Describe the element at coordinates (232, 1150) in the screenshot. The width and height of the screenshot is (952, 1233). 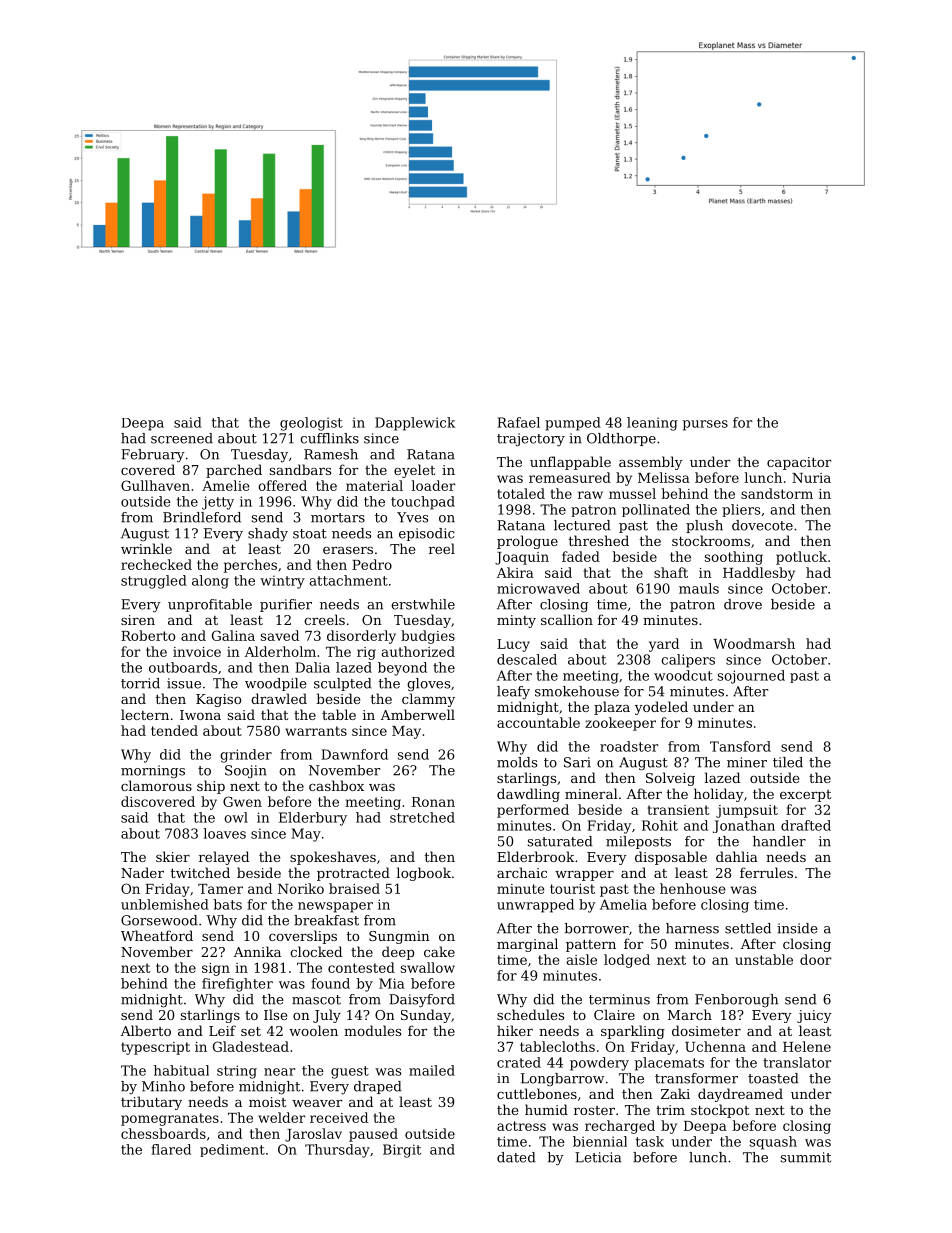
I see `pediment` at that location.
